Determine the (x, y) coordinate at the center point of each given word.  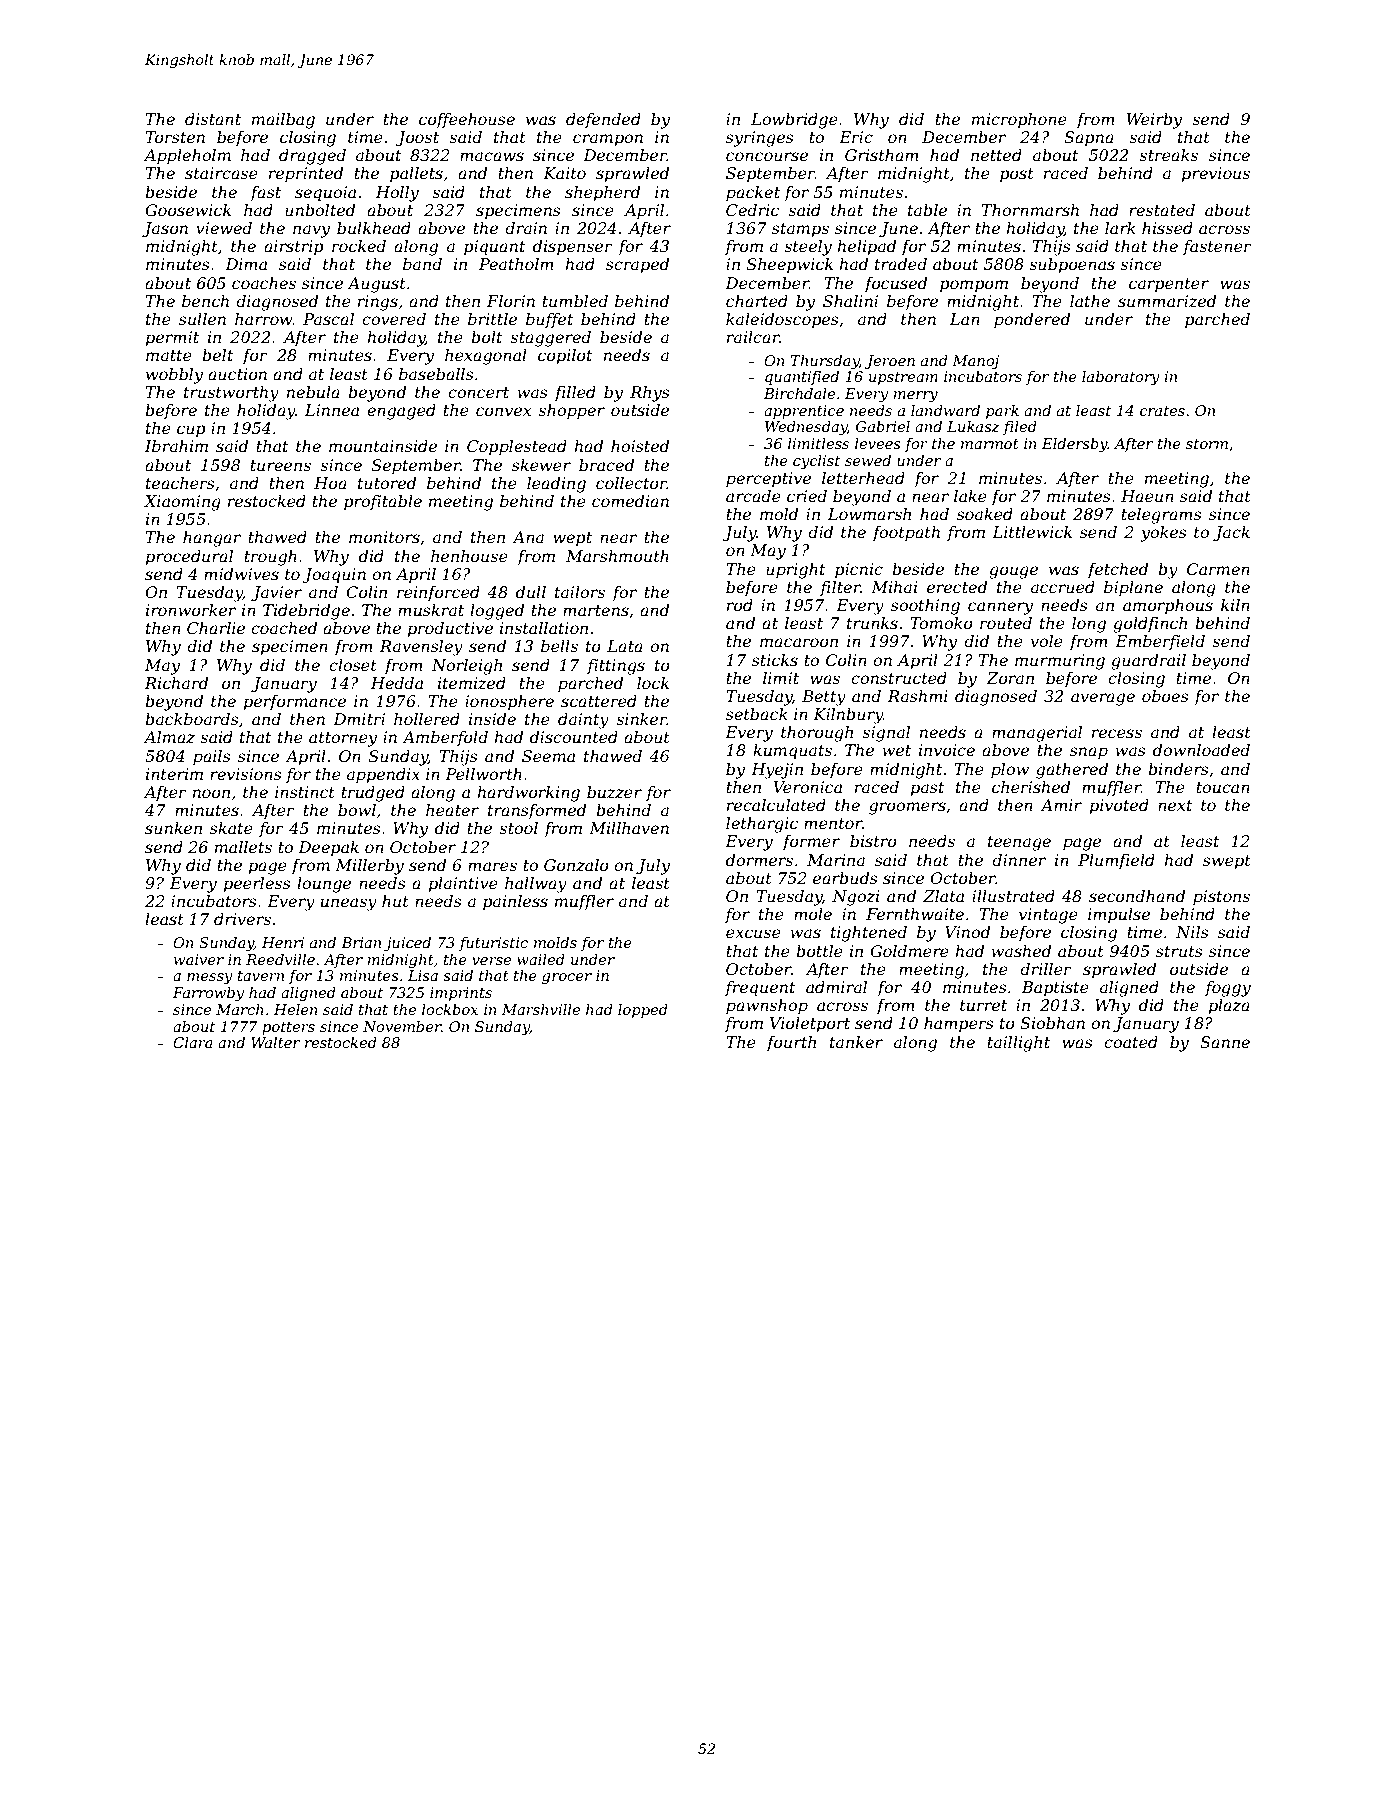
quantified (802, 378)
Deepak (328, 849)
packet (753, 194)
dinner (1019, 860)
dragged (312, 157)
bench (205, 301)
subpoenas (1072, 266)
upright (795, 571)
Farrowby (208, 994)
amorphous (1168, 607)
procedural (189, 558)
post (1017, 175)
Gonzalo (576, 865)
